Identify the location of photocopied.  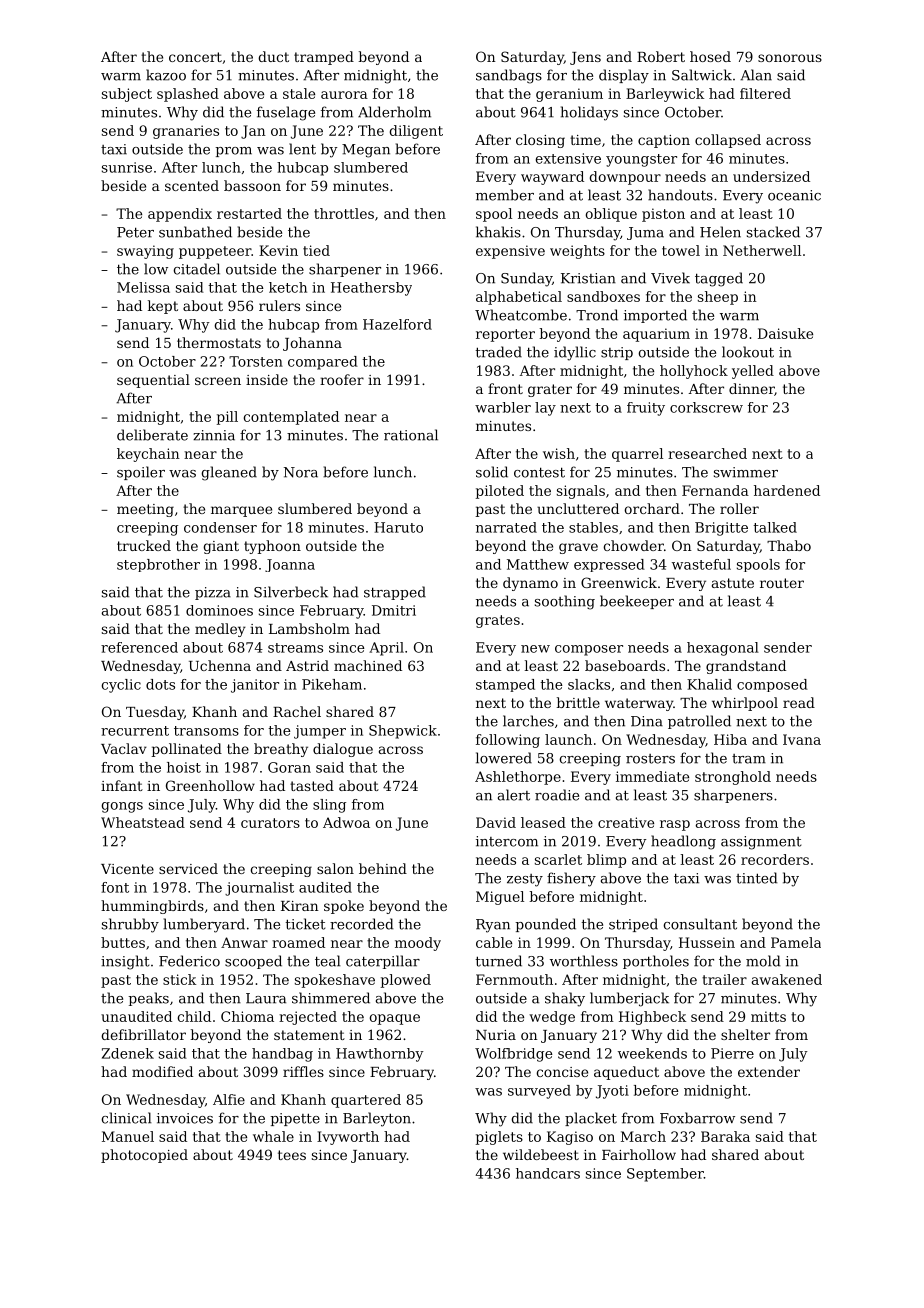
(144, 1156).
